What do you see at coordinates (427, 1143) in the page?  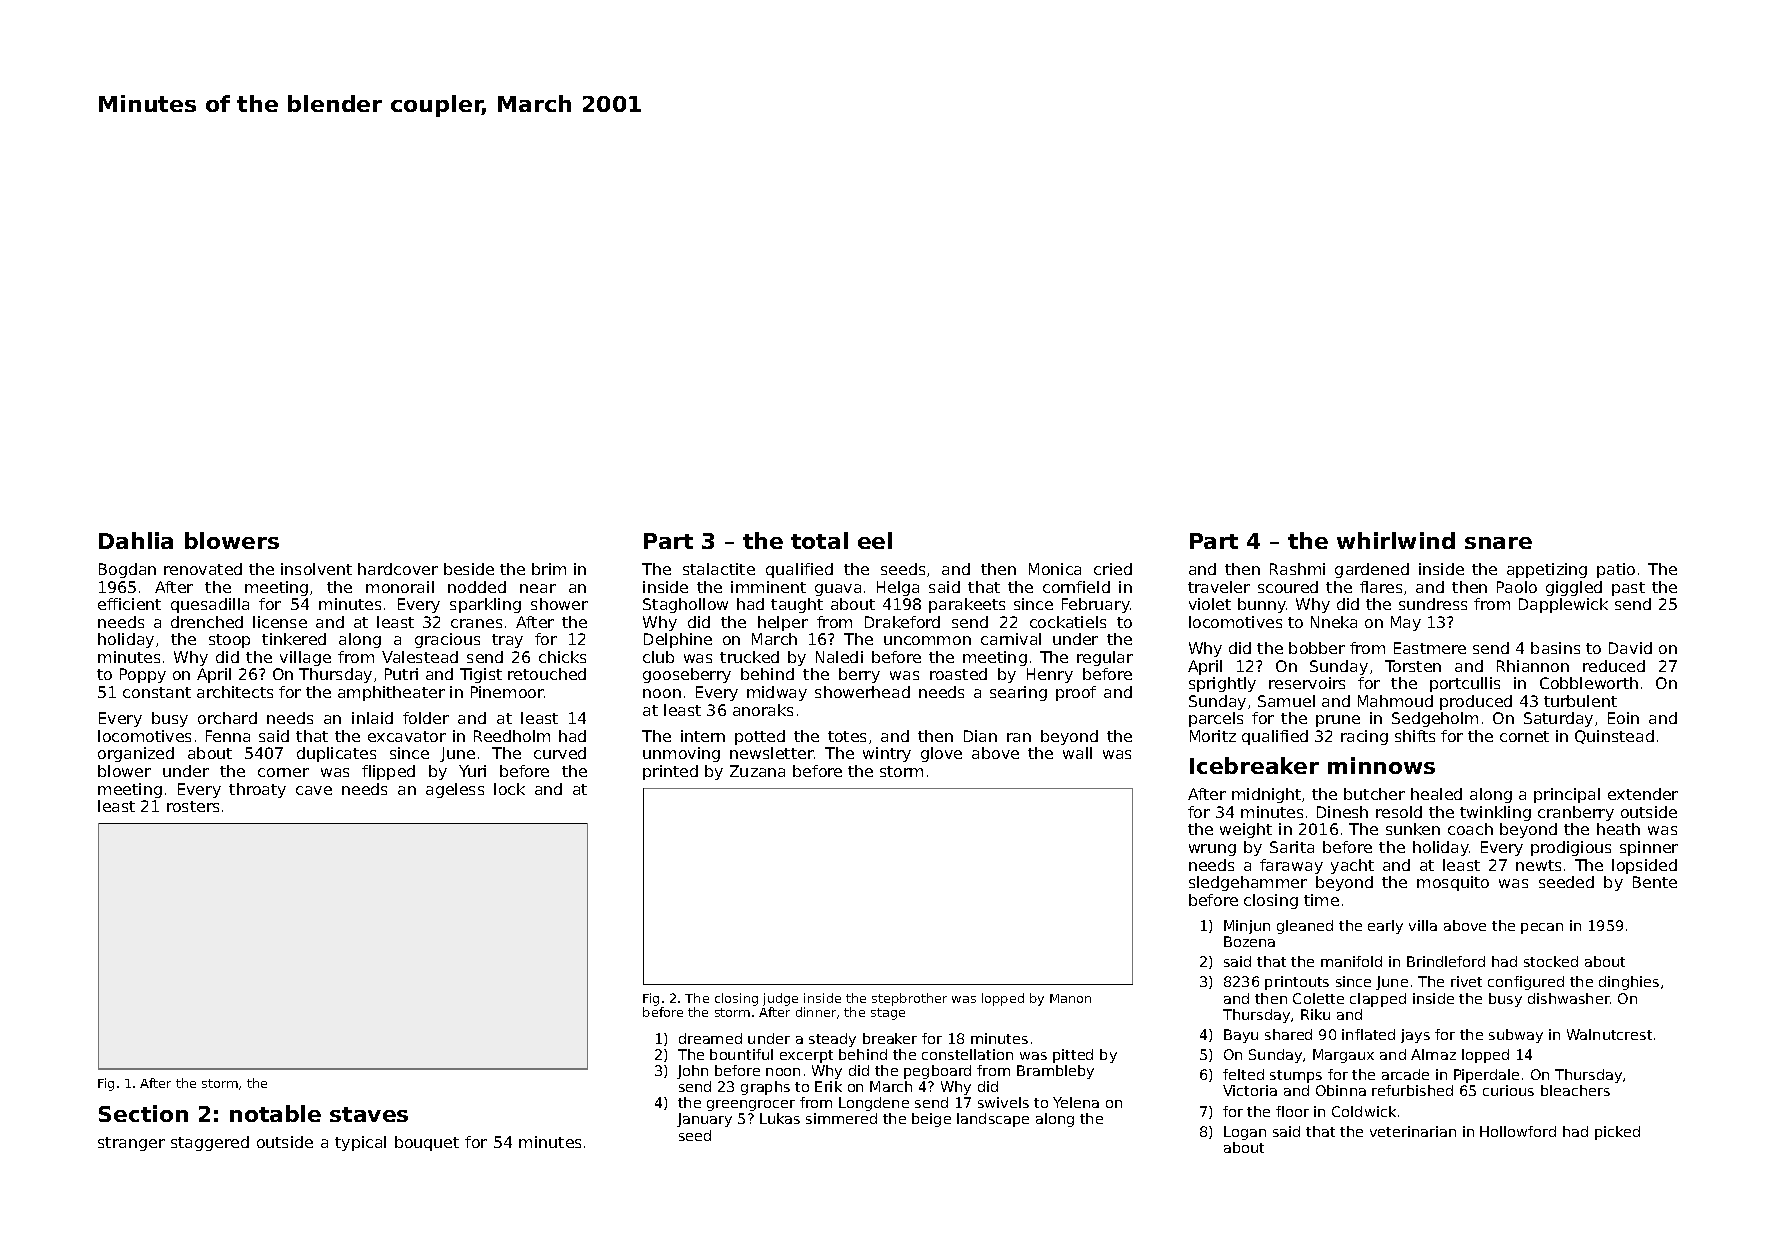 I see `bouquet` at bounding box center [427, 1143].
